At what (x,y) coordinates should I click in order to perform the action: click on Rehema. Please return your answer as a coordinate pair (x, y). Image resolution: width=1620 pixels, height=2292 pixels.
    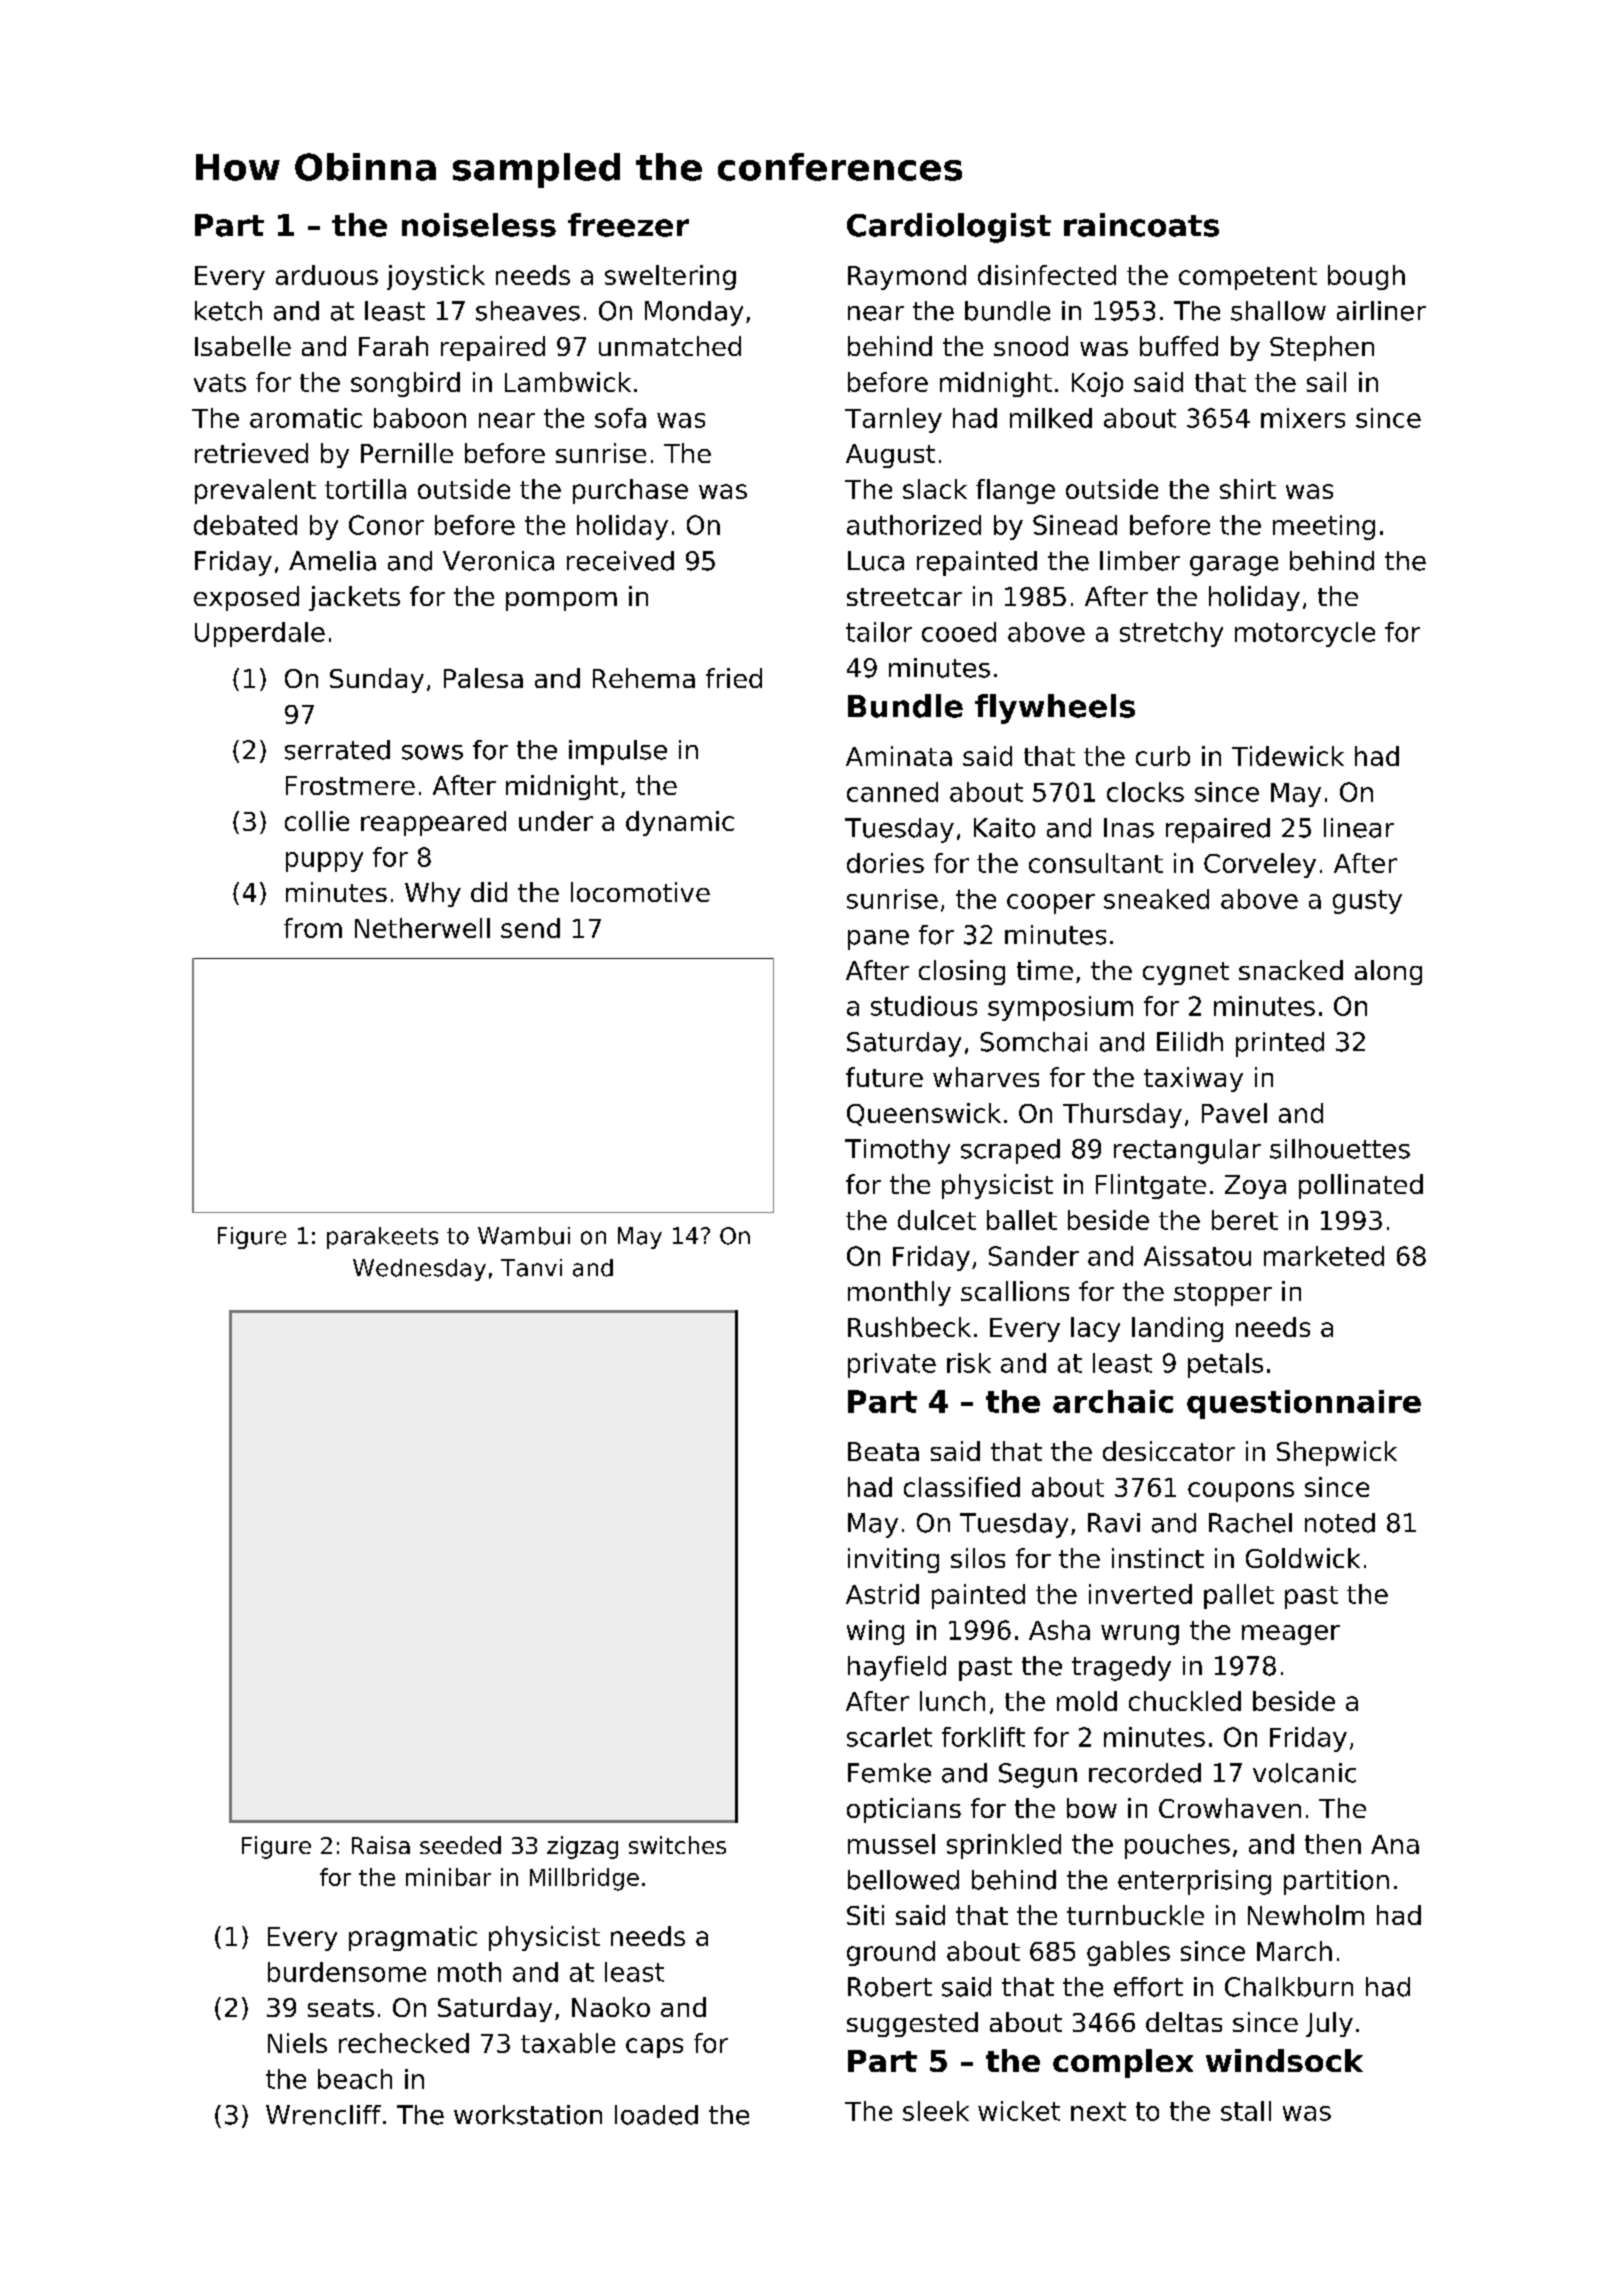
    Looking at the image, I should click on (644, 678).
